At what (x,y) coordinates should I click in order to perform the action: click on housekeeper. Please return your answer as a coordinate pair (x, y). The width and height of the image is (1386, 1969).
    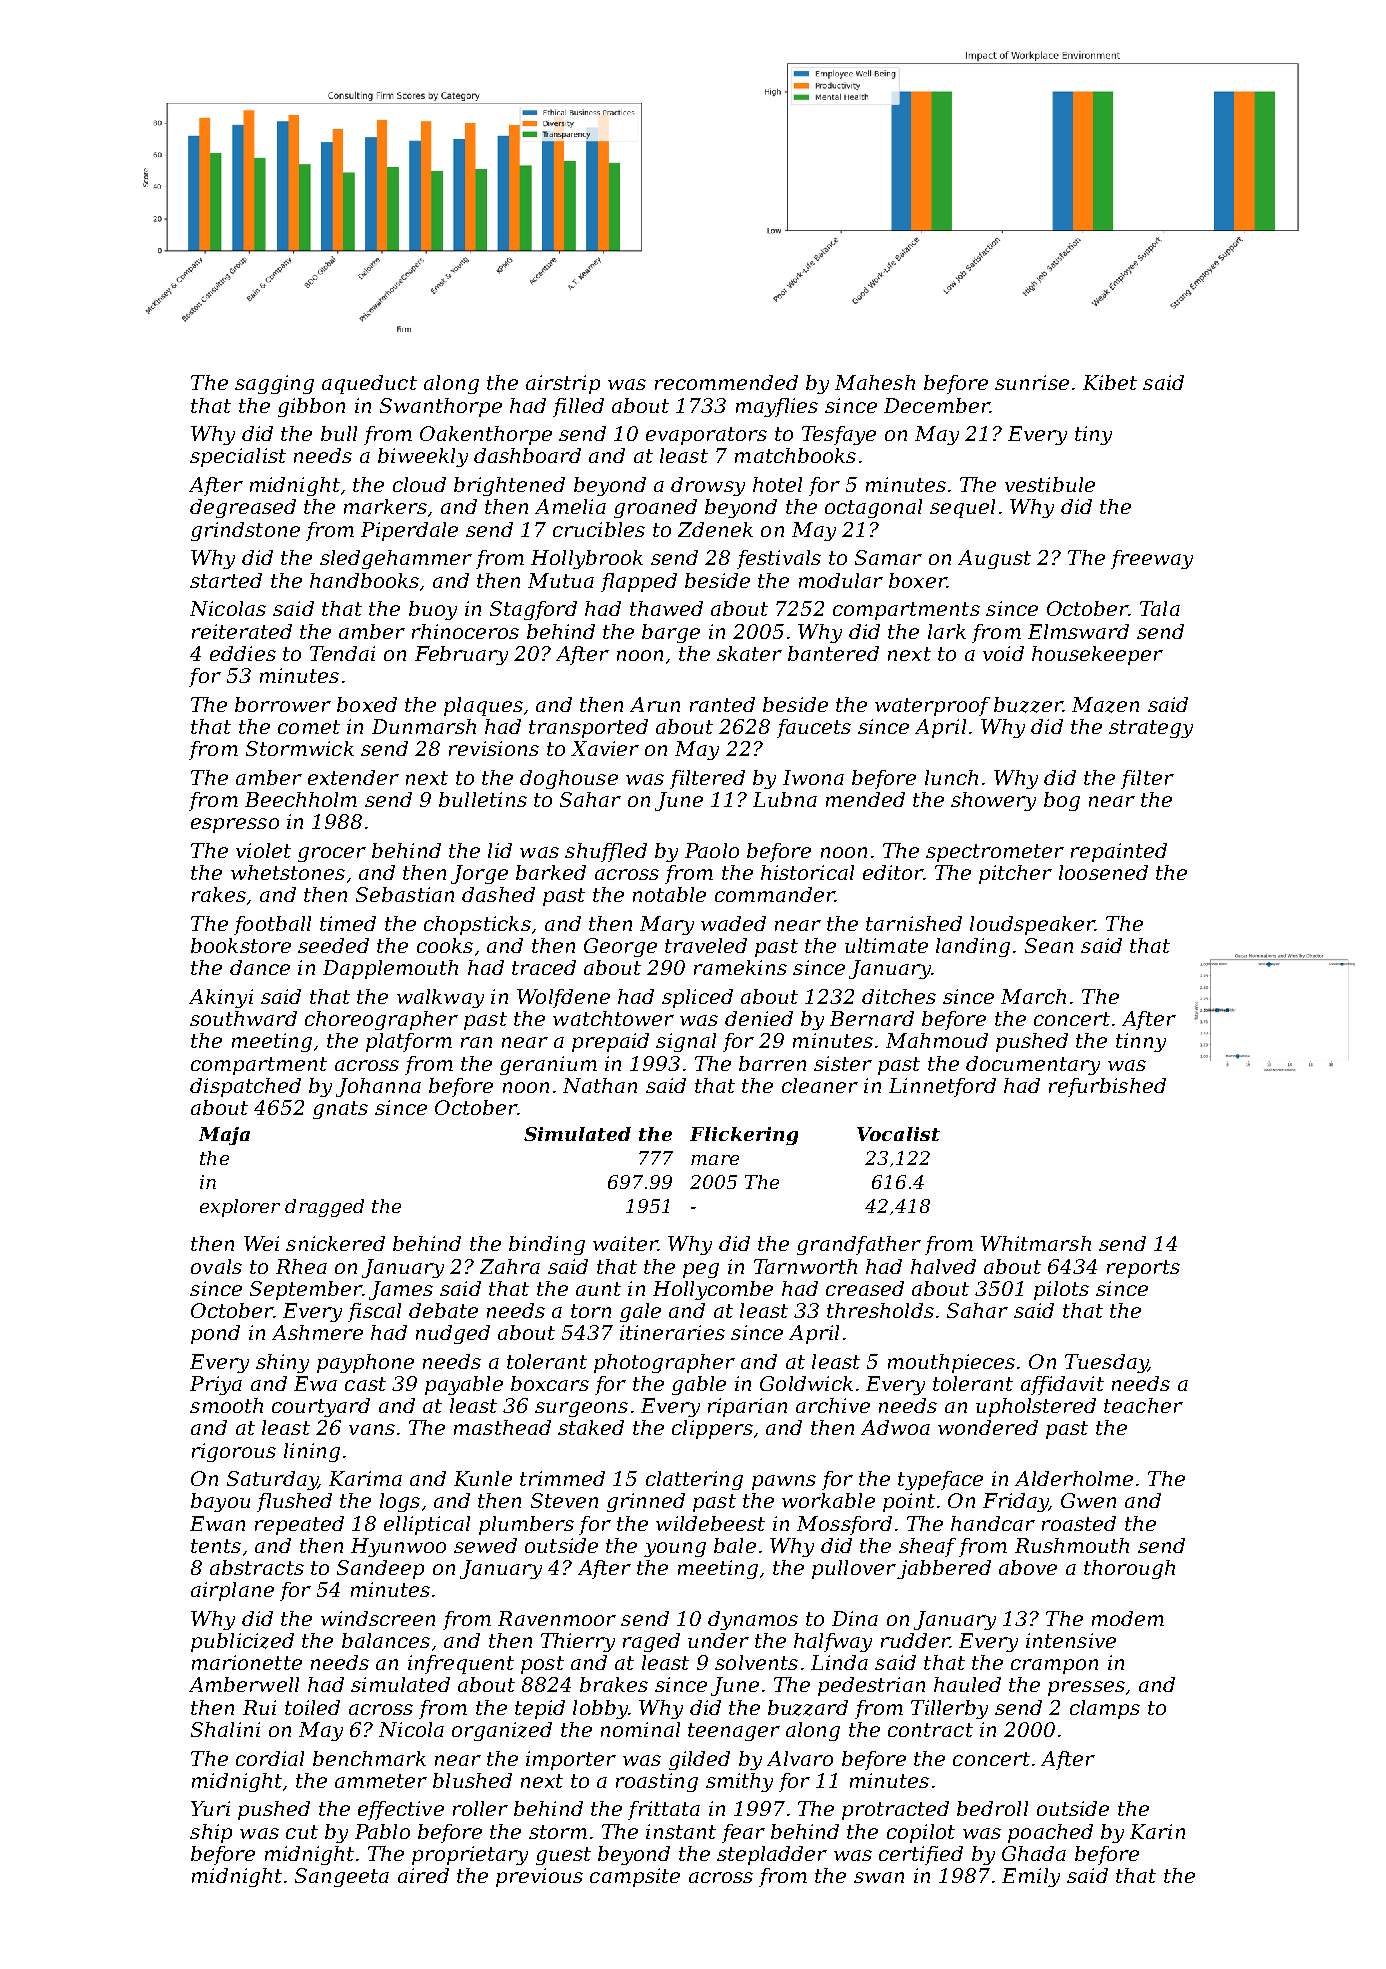
    Looking at the image, I should click on (1097, 655).
